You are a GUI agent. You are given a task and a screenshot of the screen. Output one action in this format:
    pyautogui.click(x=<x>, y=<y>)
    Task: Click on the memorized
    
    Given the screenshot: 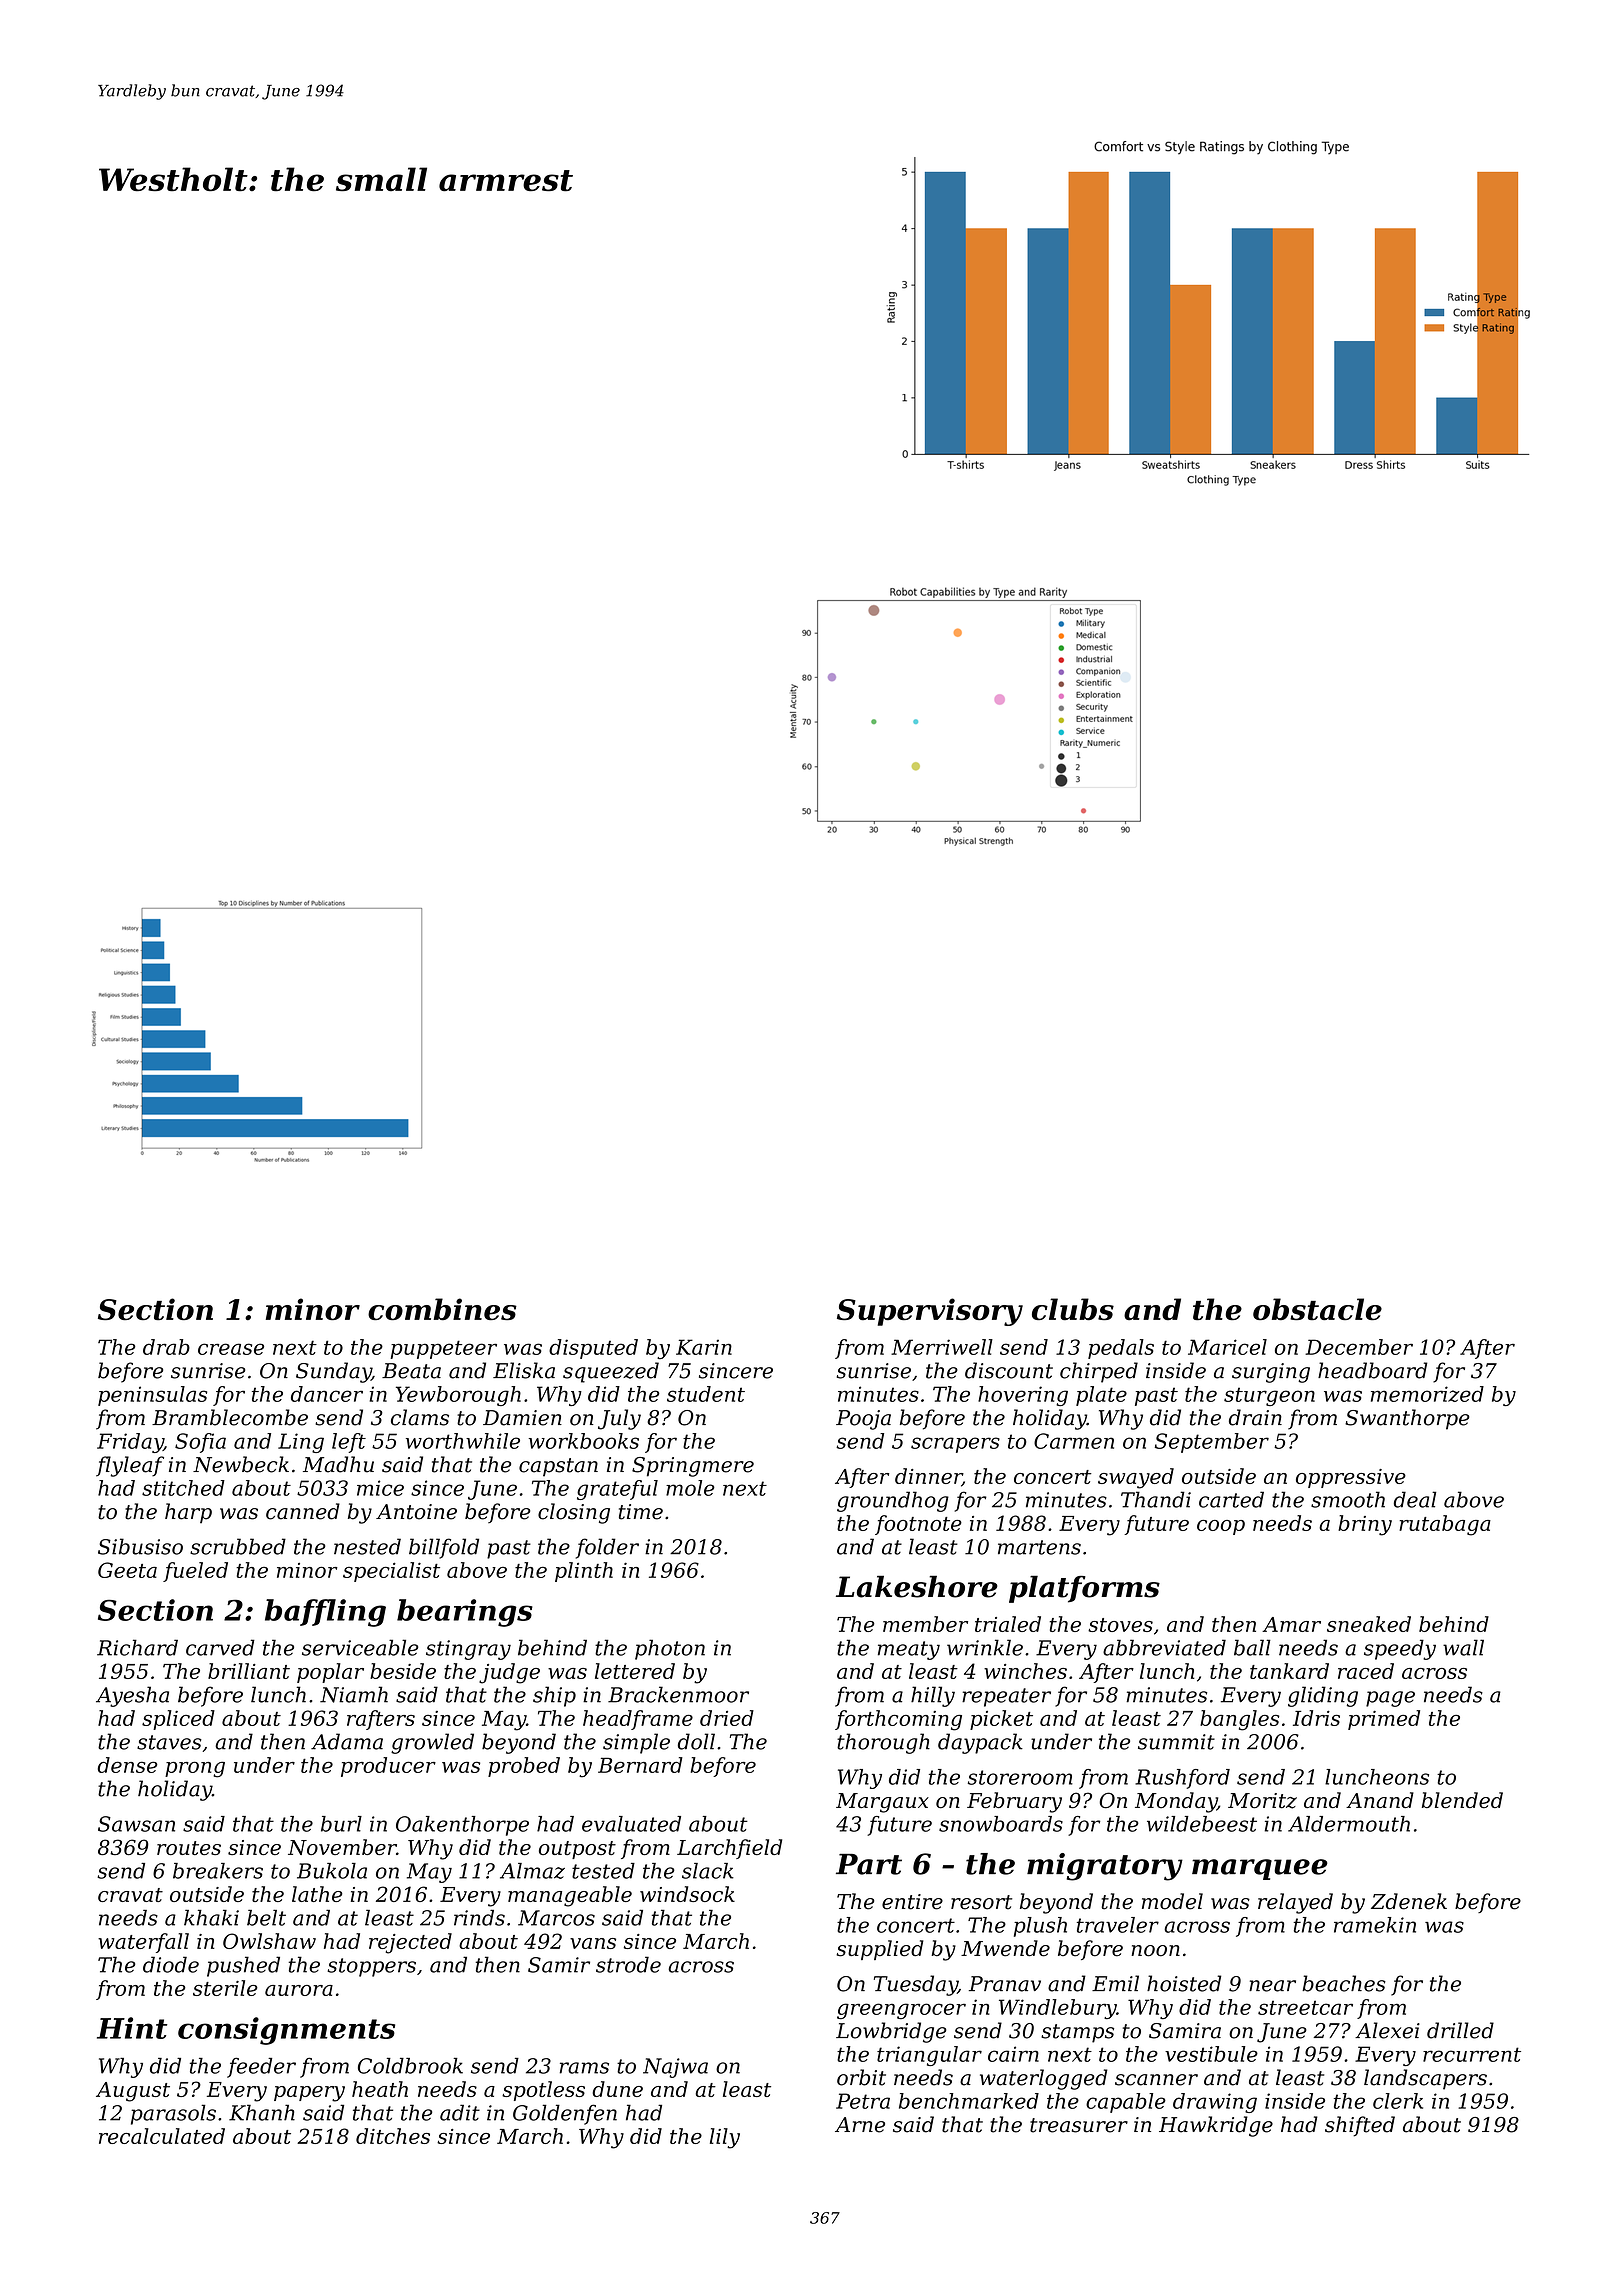 What is the action you would take?
    pyautogui.click(x=1427, y=1394)
